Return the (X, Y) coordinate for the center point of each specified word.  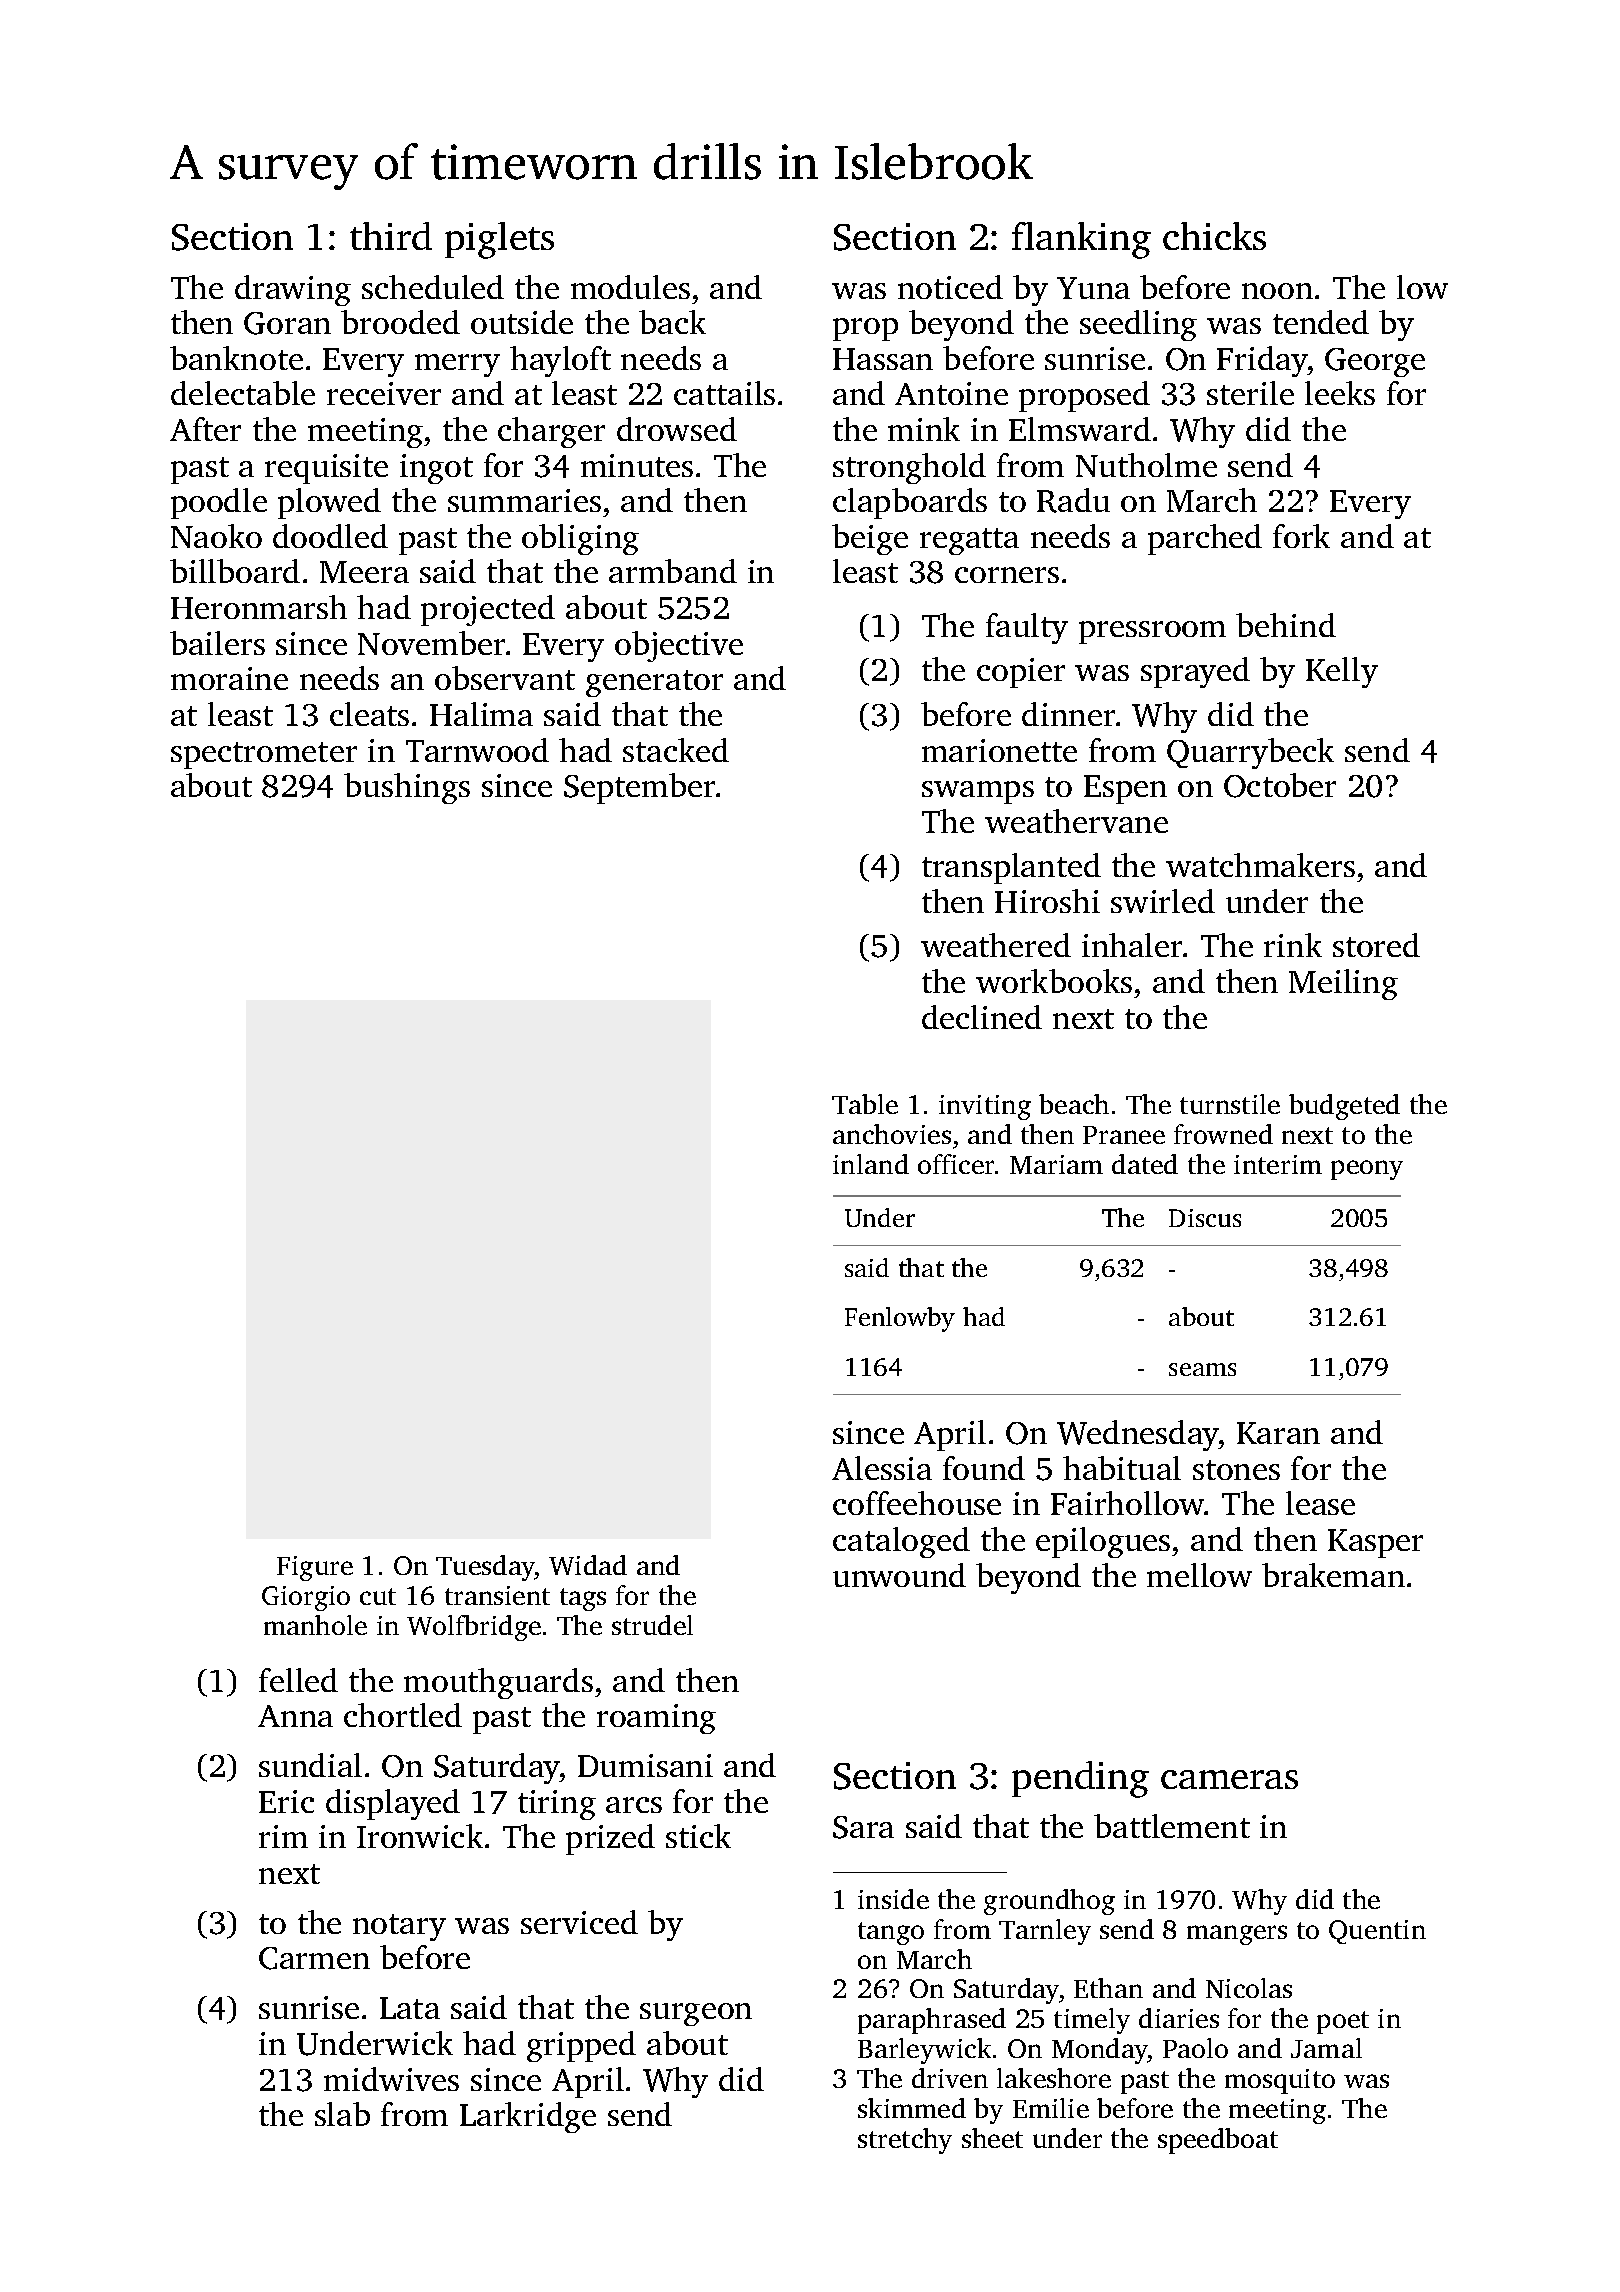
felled (298, 1680)
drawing (293, 290)
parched (1205, 539)
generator (654, 683)
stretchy (905, 2141)
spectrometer (264, 755)
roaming (656, 1719)
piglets (499, 240)
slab (342, 2114)
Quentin (1377, 1932)
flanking (1081, 240)
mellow (1199, 1575)
